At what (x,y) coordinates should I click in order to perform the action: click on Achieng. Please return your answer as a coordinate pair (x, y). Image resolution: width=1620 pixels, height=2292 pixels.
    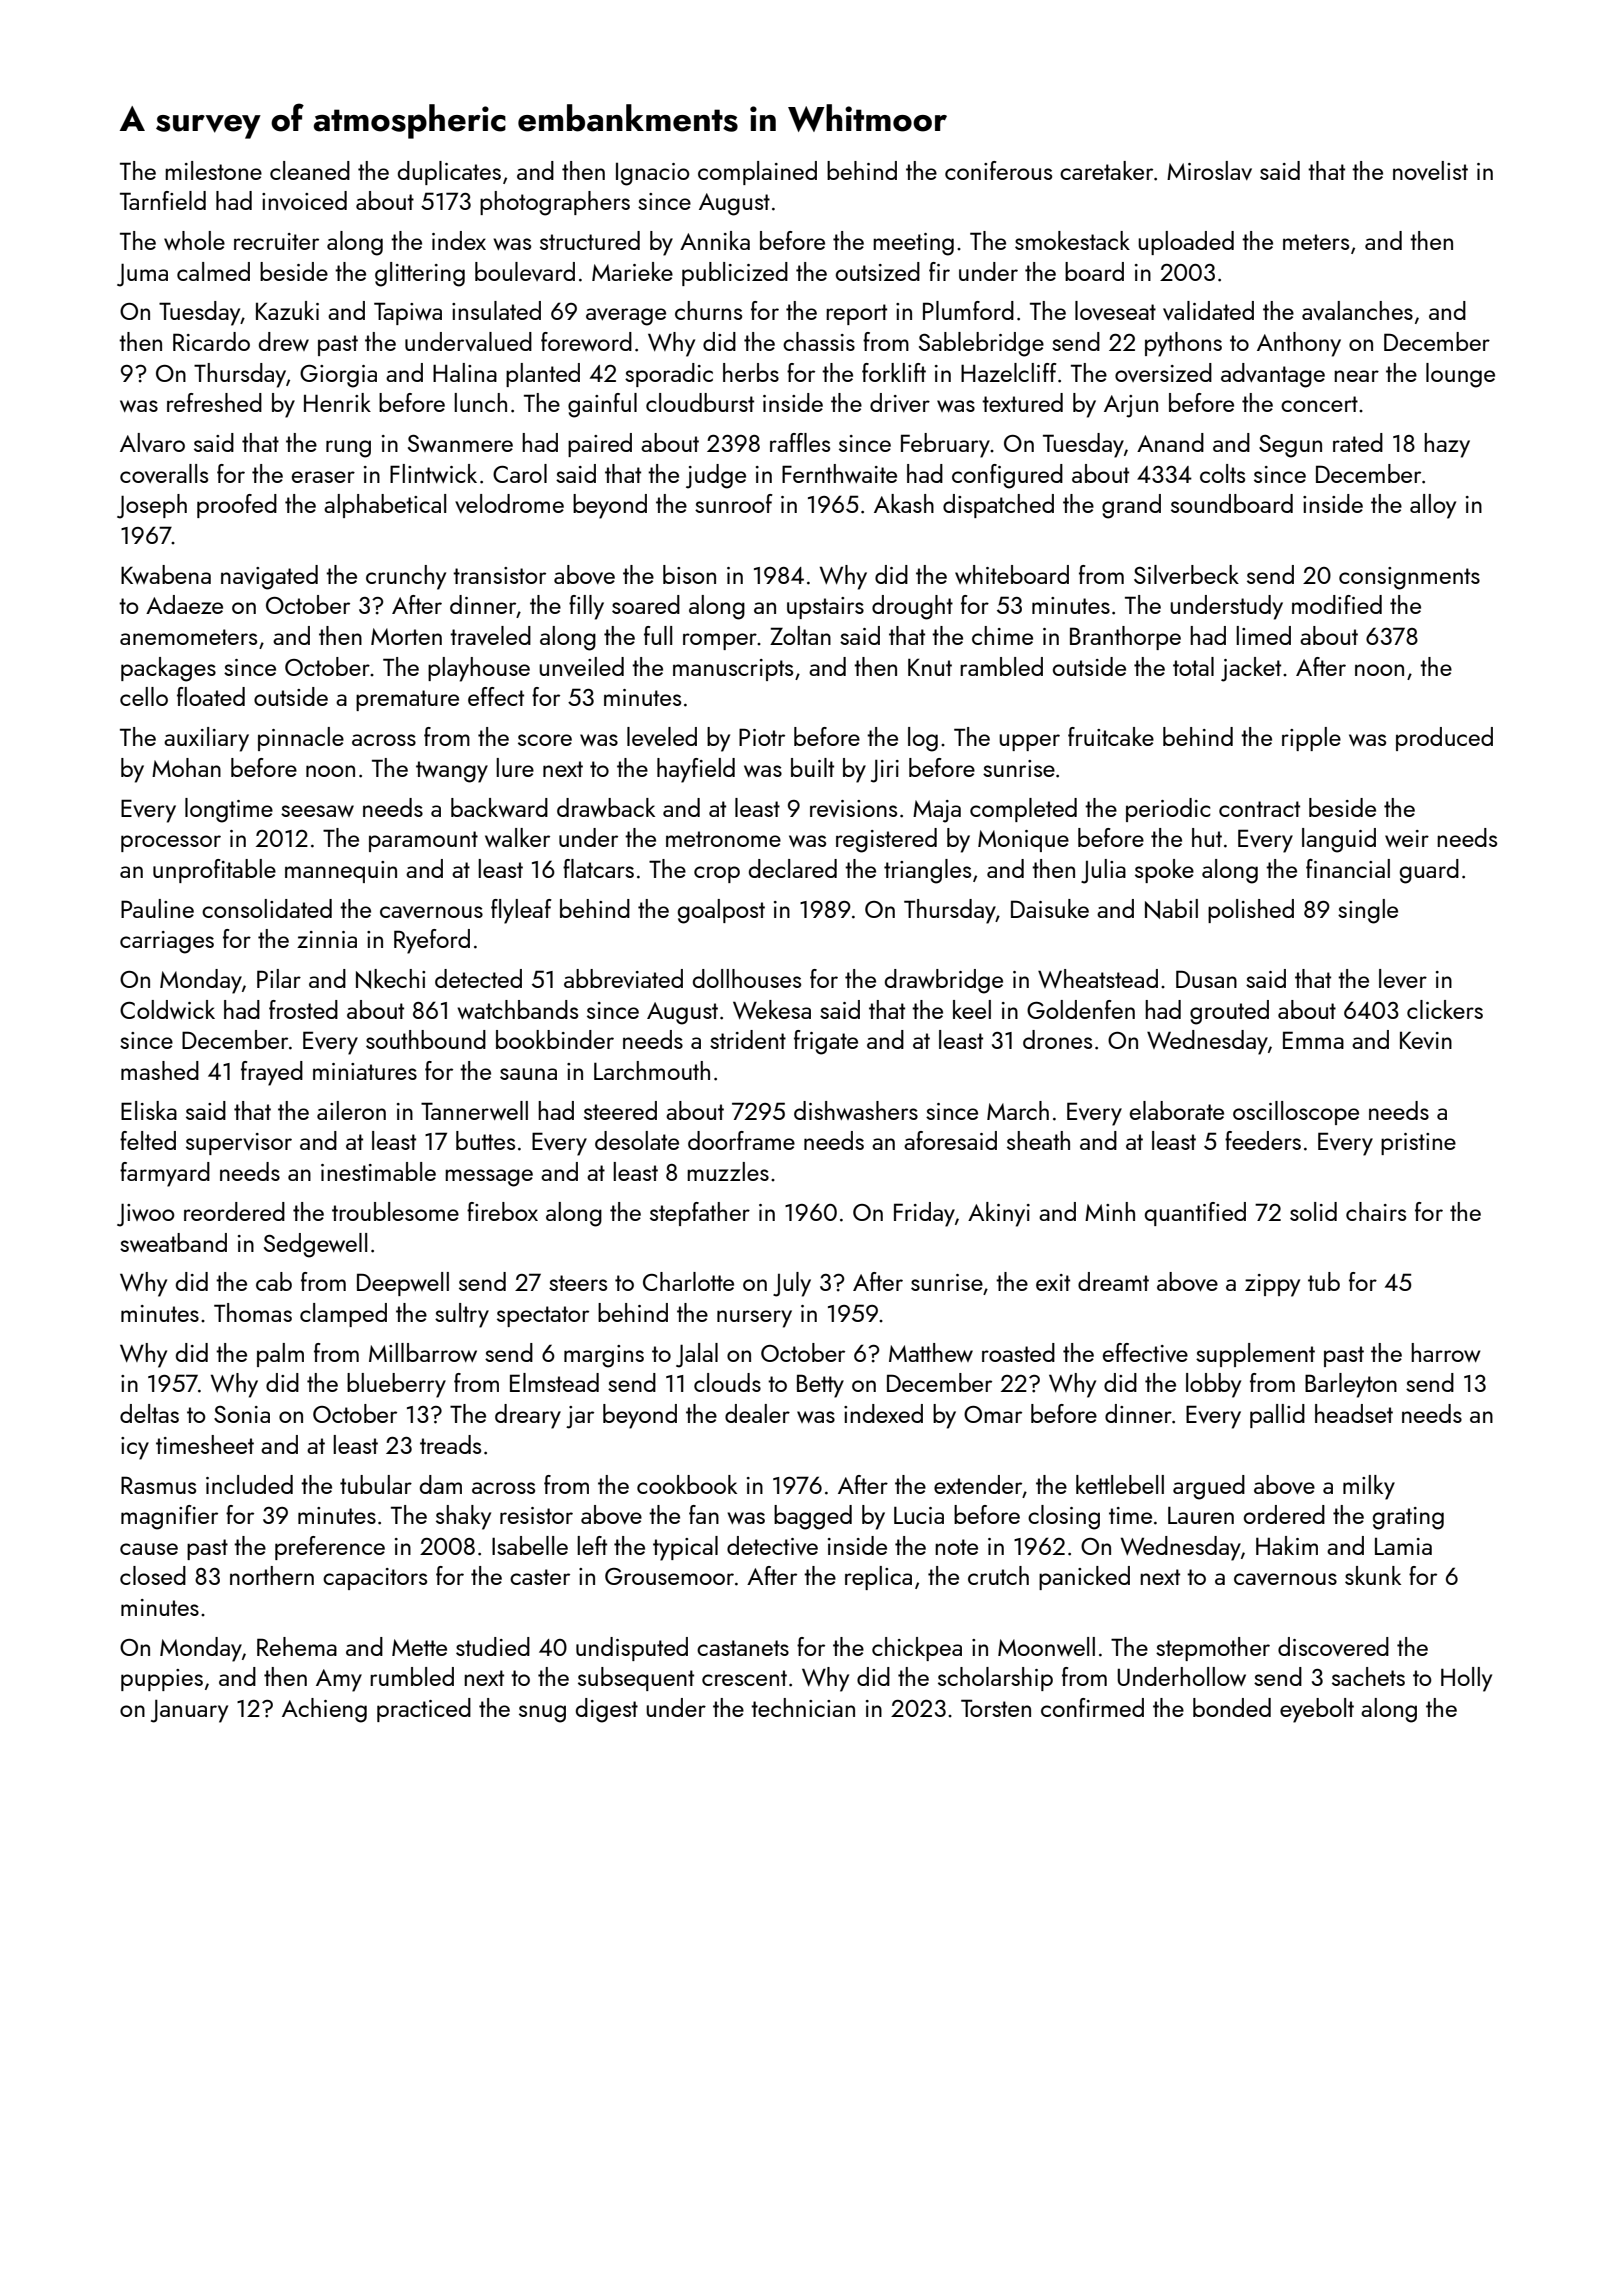
    Looking at the image, I should click on (324, 1710).
